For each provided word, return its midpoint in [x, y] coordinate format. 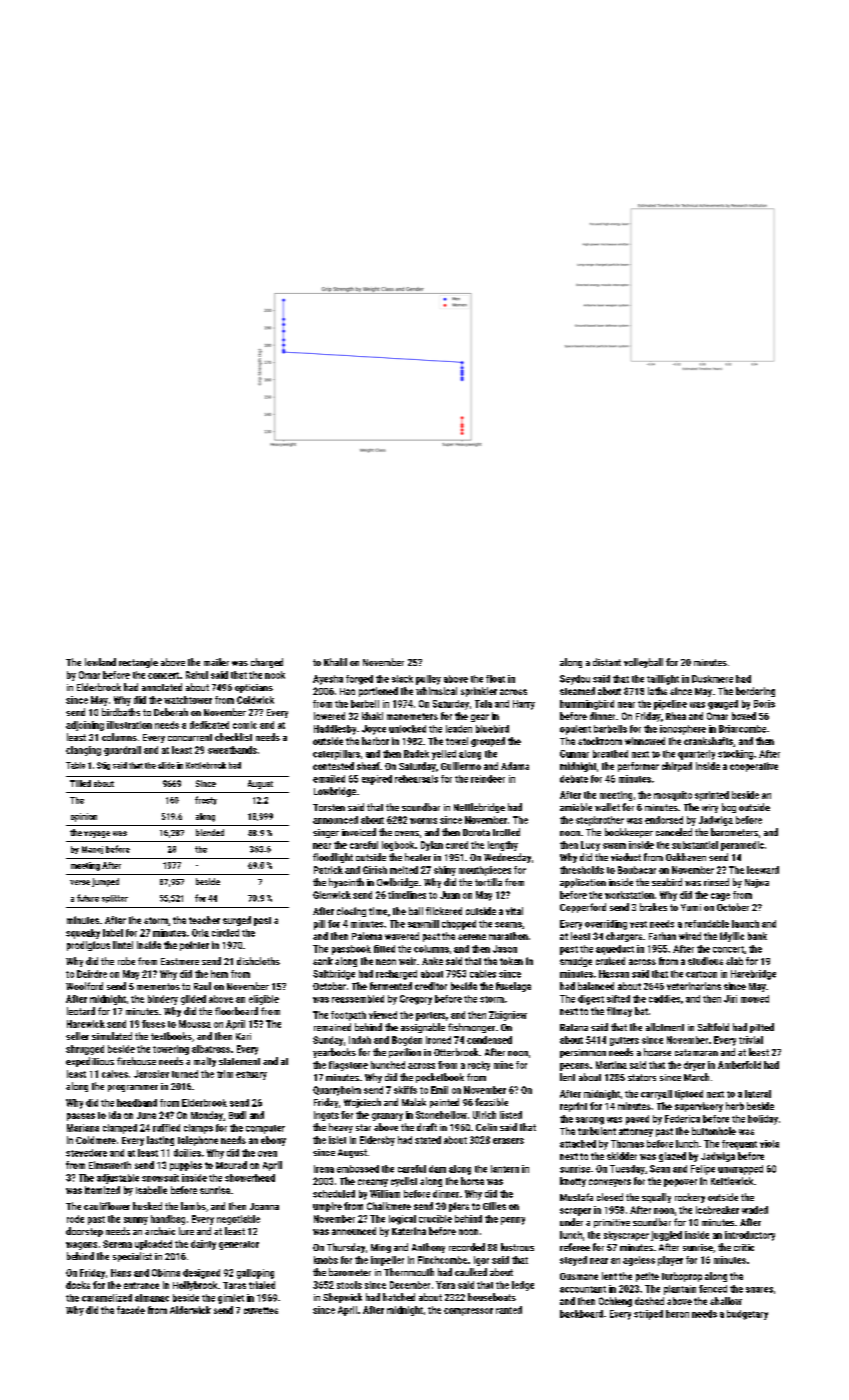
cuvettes [261, 1310]
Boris [764, 704]
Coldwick [255, 700]
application [583, 883]
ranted [509, 1310]
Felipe [703, 1170]
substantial [695, 845]
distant [607, 662]
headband [137, 1103]
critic [744, 1247]
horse [472, 1181]
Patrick [328, 870]
